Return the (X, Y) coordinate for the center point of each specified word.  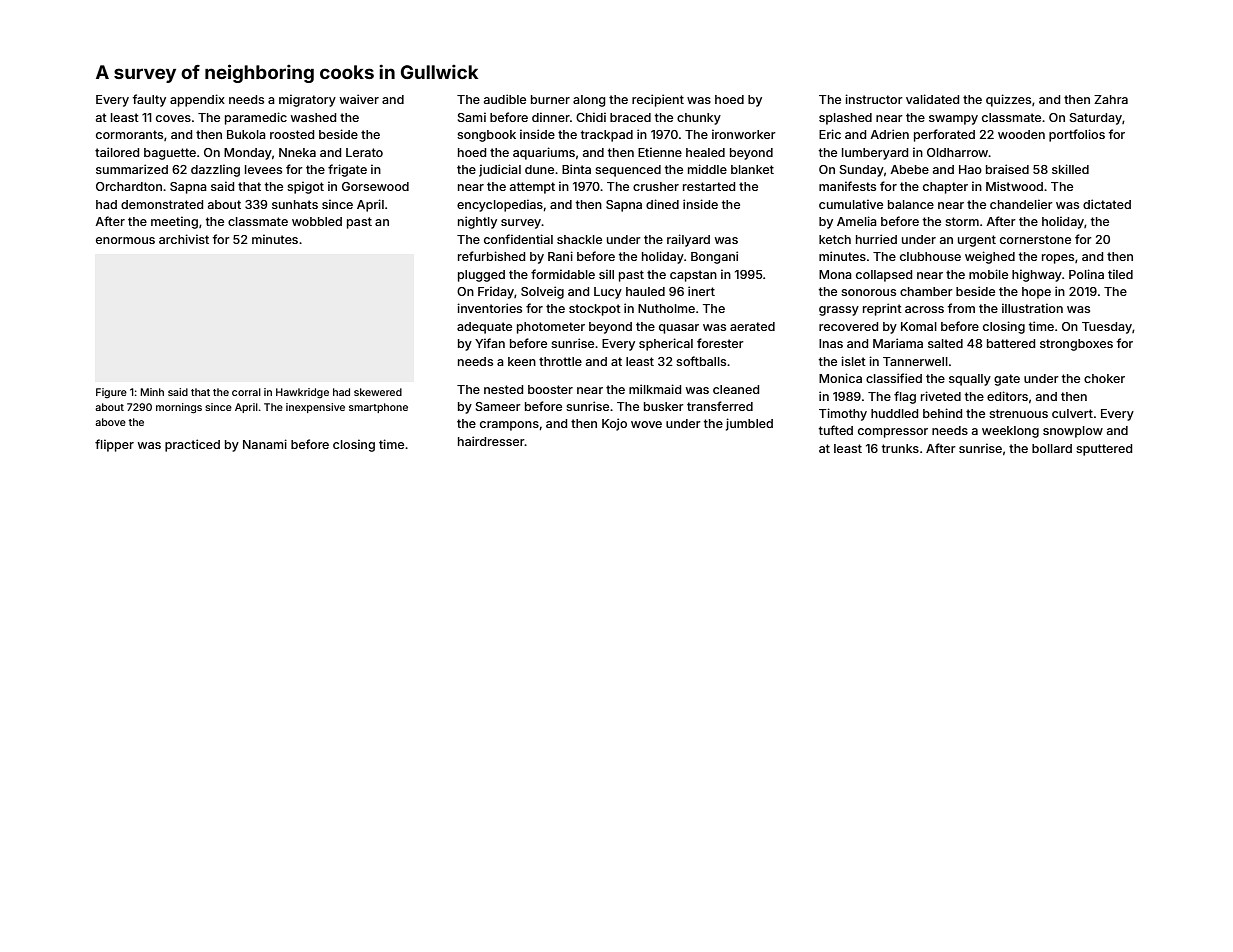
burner (550, 99)
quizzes (1008, 100)
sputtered (1104, 450)
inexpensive (315, 408)
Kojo (614, 424)
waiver (359, 99)
